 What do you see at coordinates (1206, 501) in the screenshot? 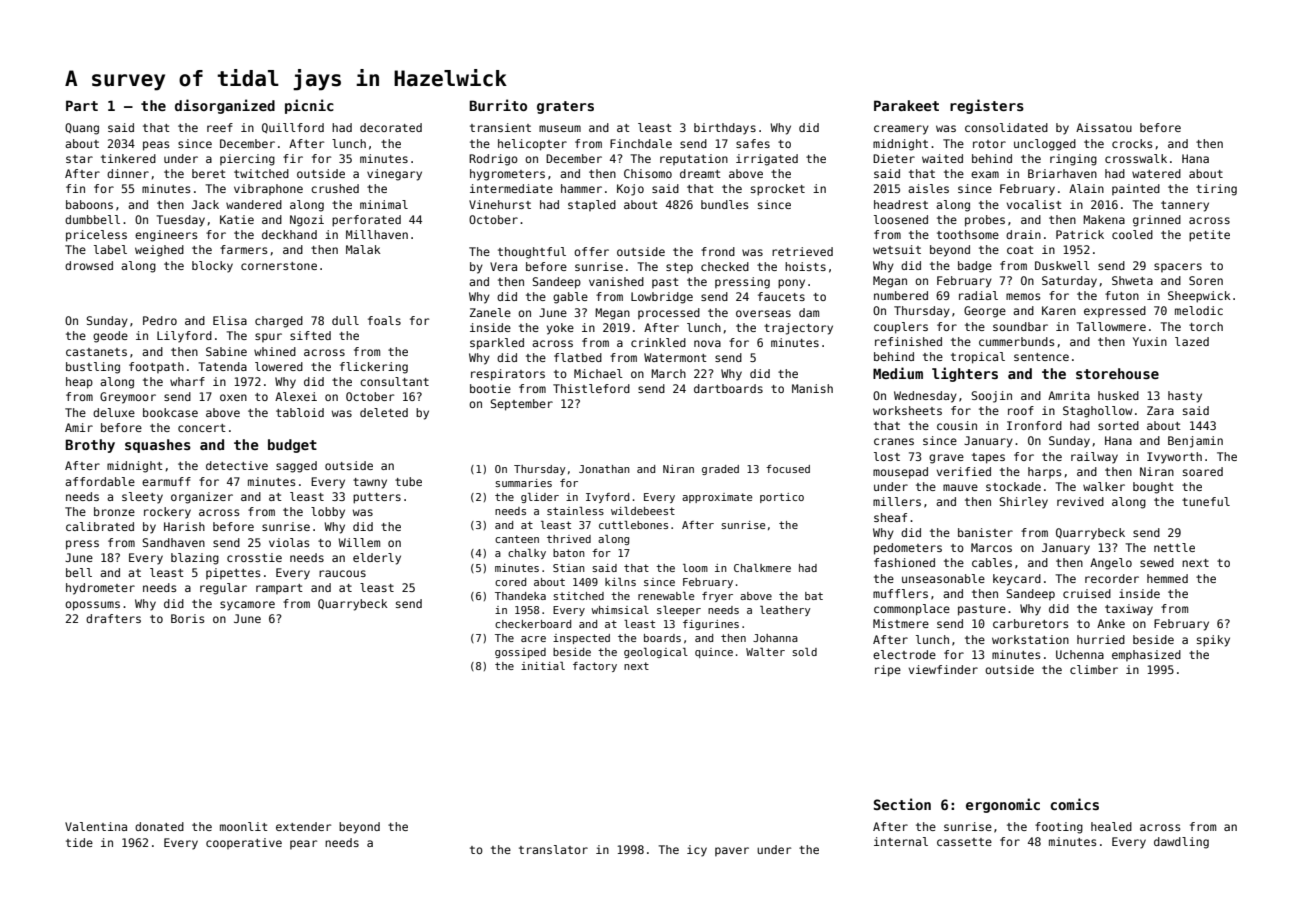
I see `tuneful` at bounding box center [1206, 501].
